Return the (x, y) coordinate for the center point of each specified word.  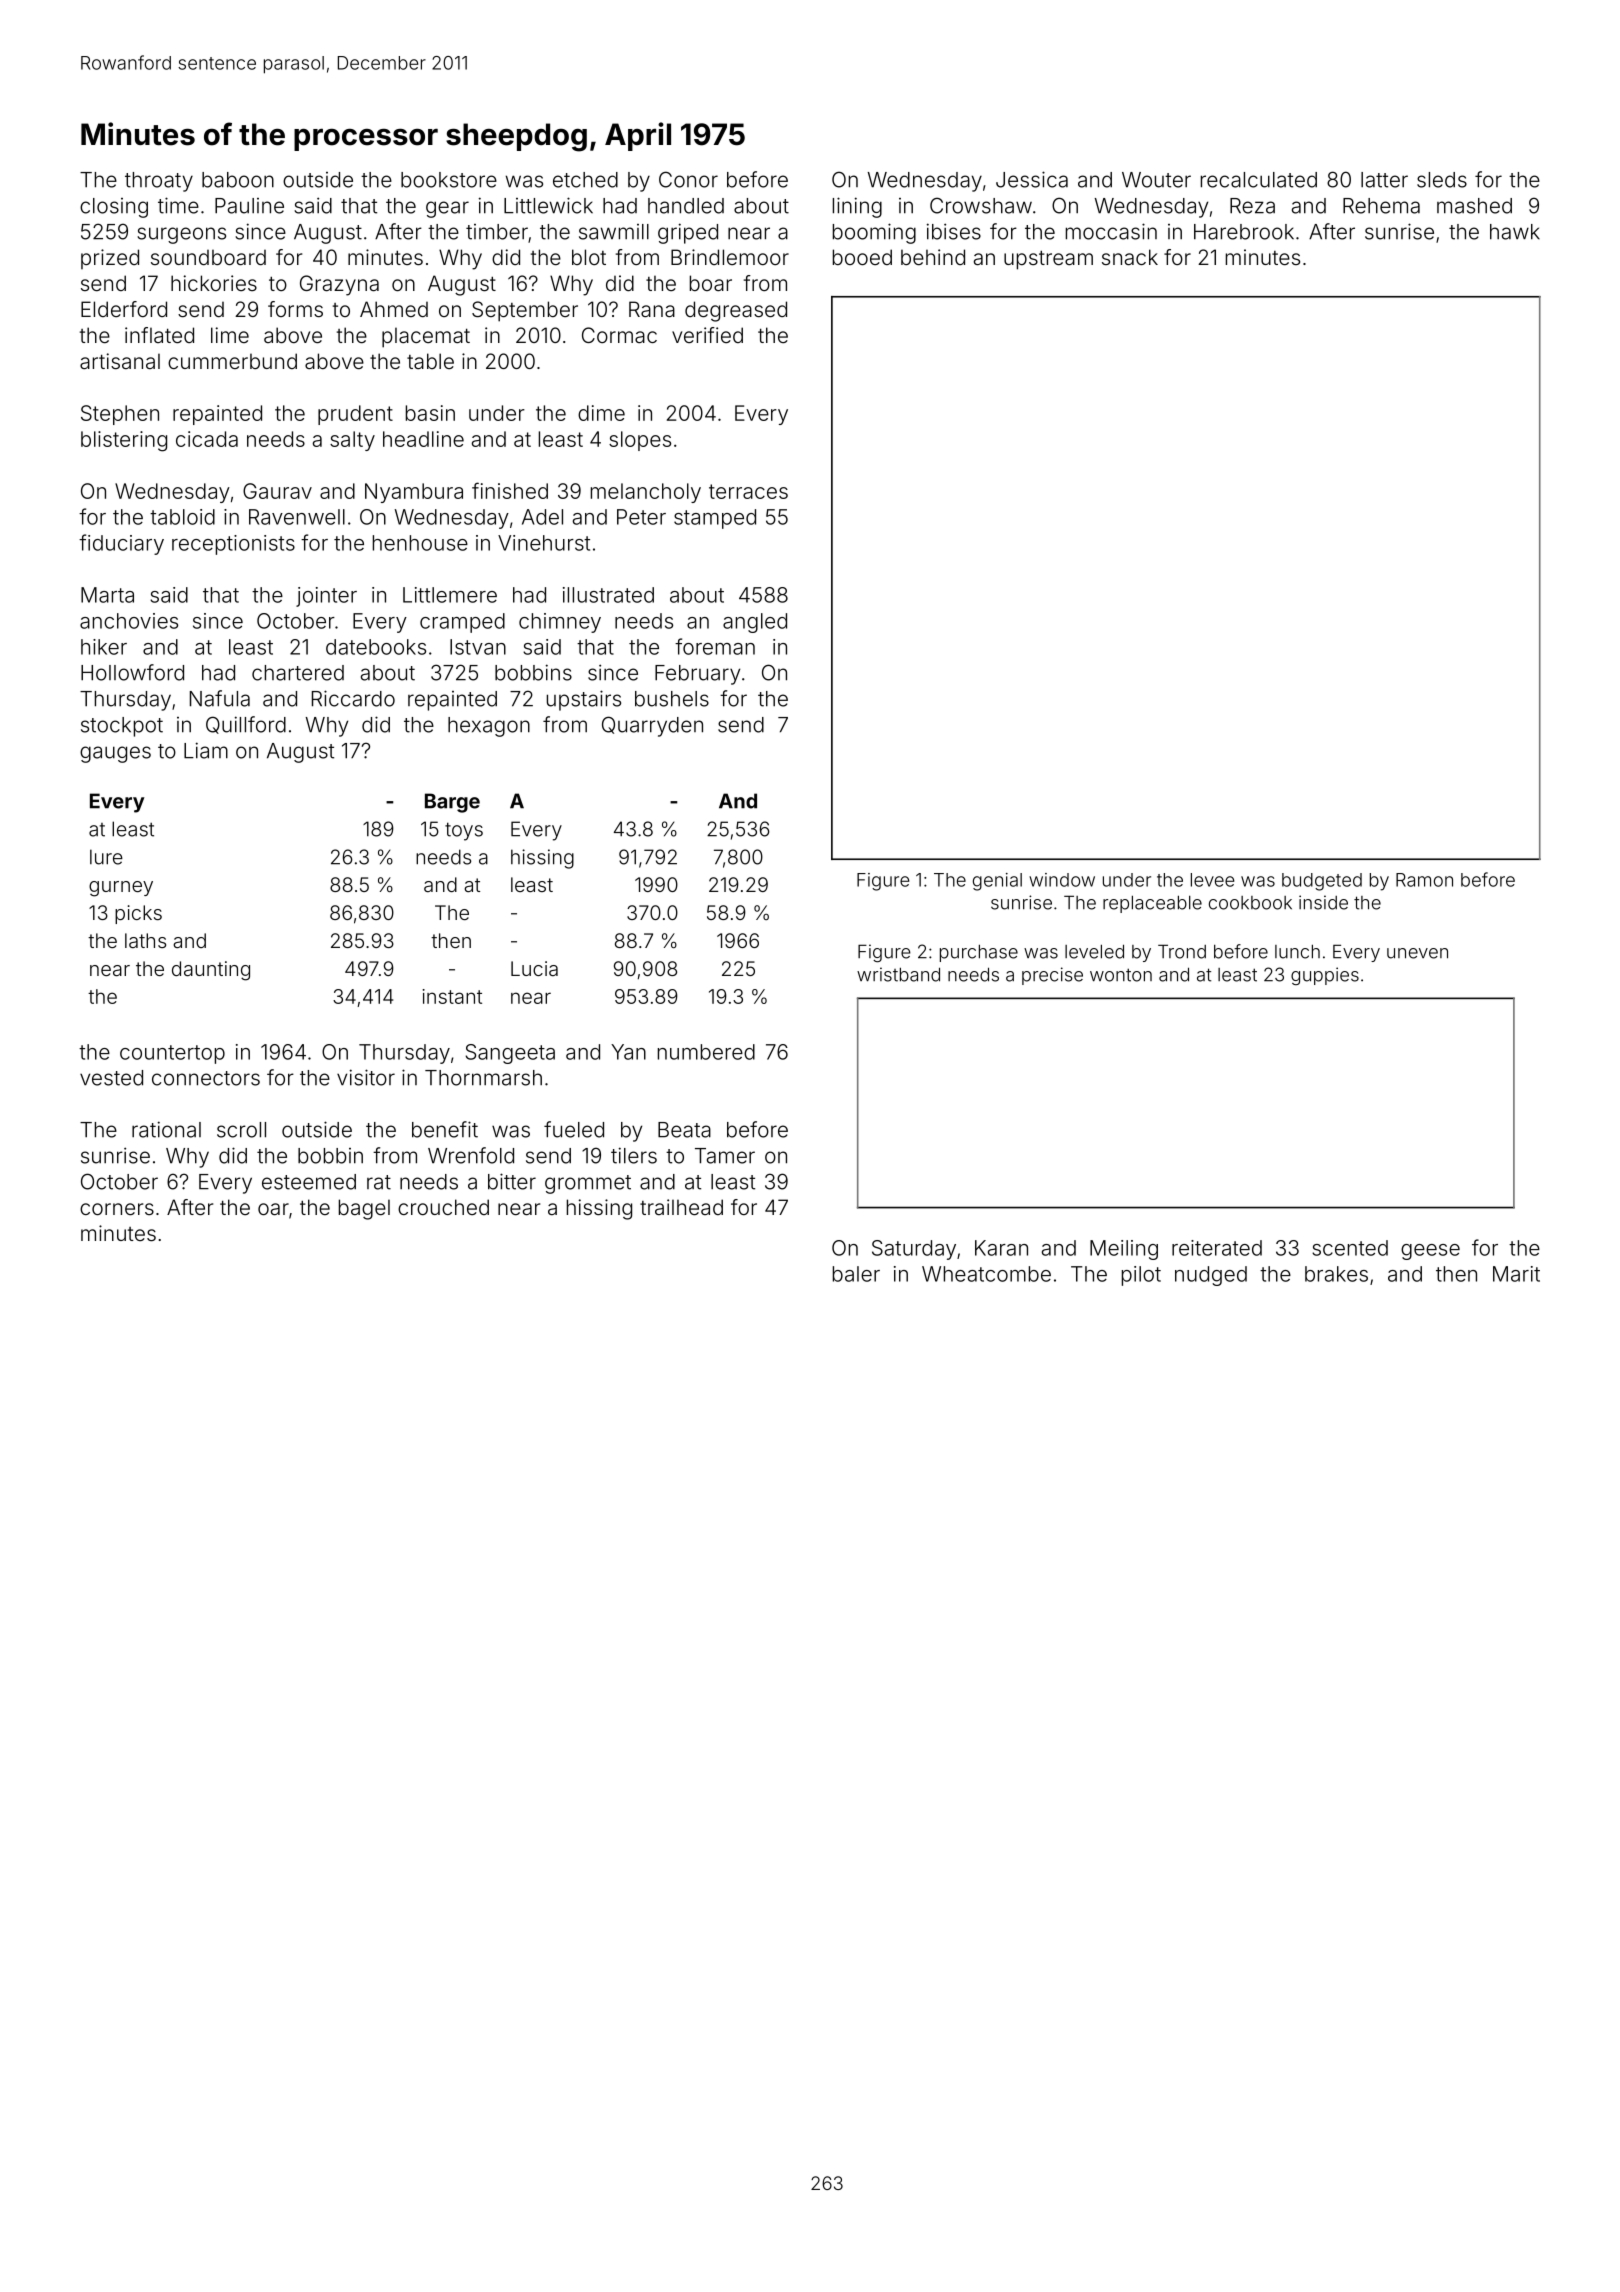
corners (117, 1209)
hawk (1515, 232)
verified (707, 335)
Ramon (1424, 880)
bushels (672, 699)
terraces (748, 491)
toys (464, 831)
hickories (214, 283)
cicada (207, 439)
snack (1130, 257)
